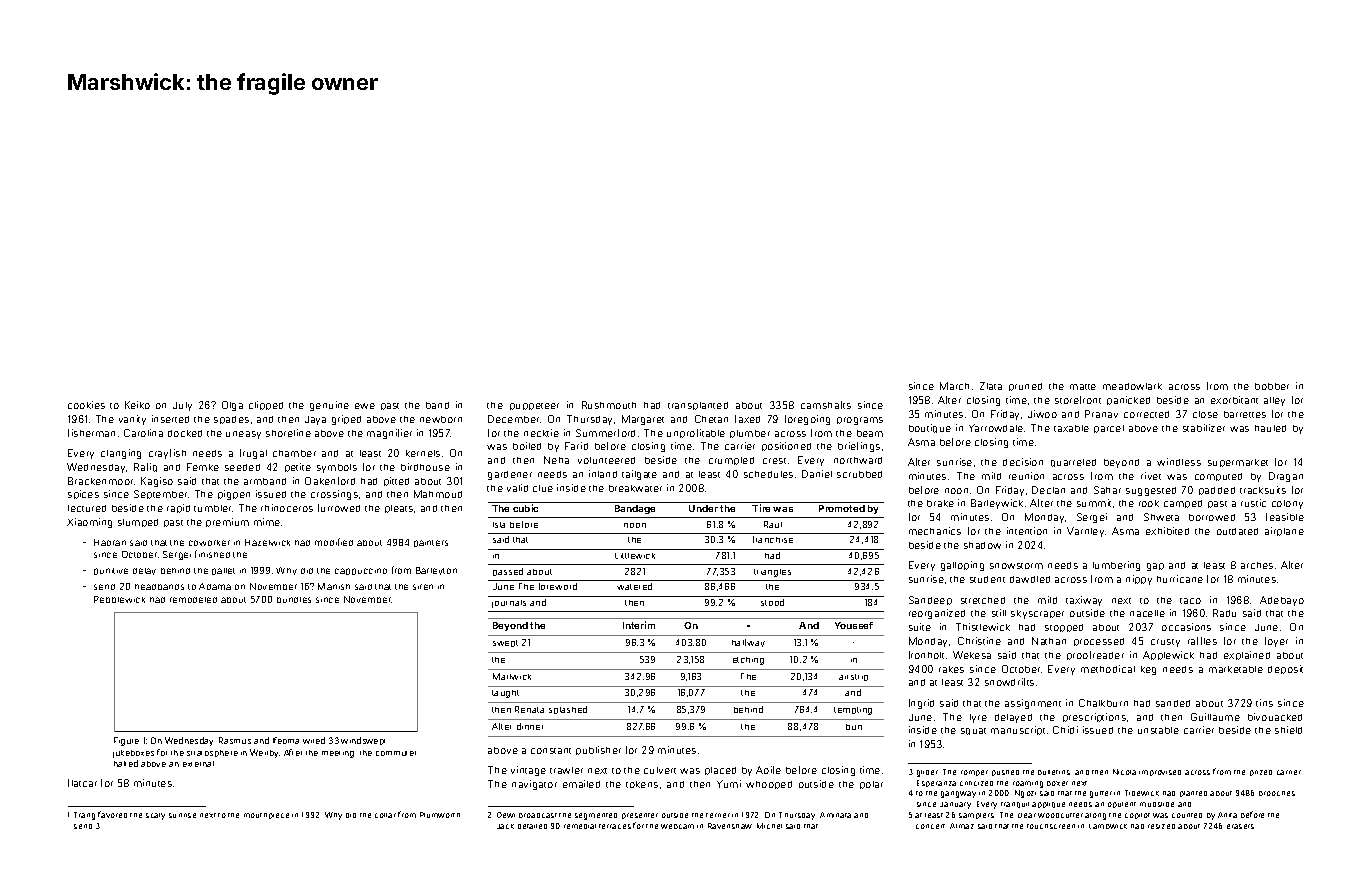  Describe the element at coordinates (534, 406) in the image. I see `puppeteer` at that location.
